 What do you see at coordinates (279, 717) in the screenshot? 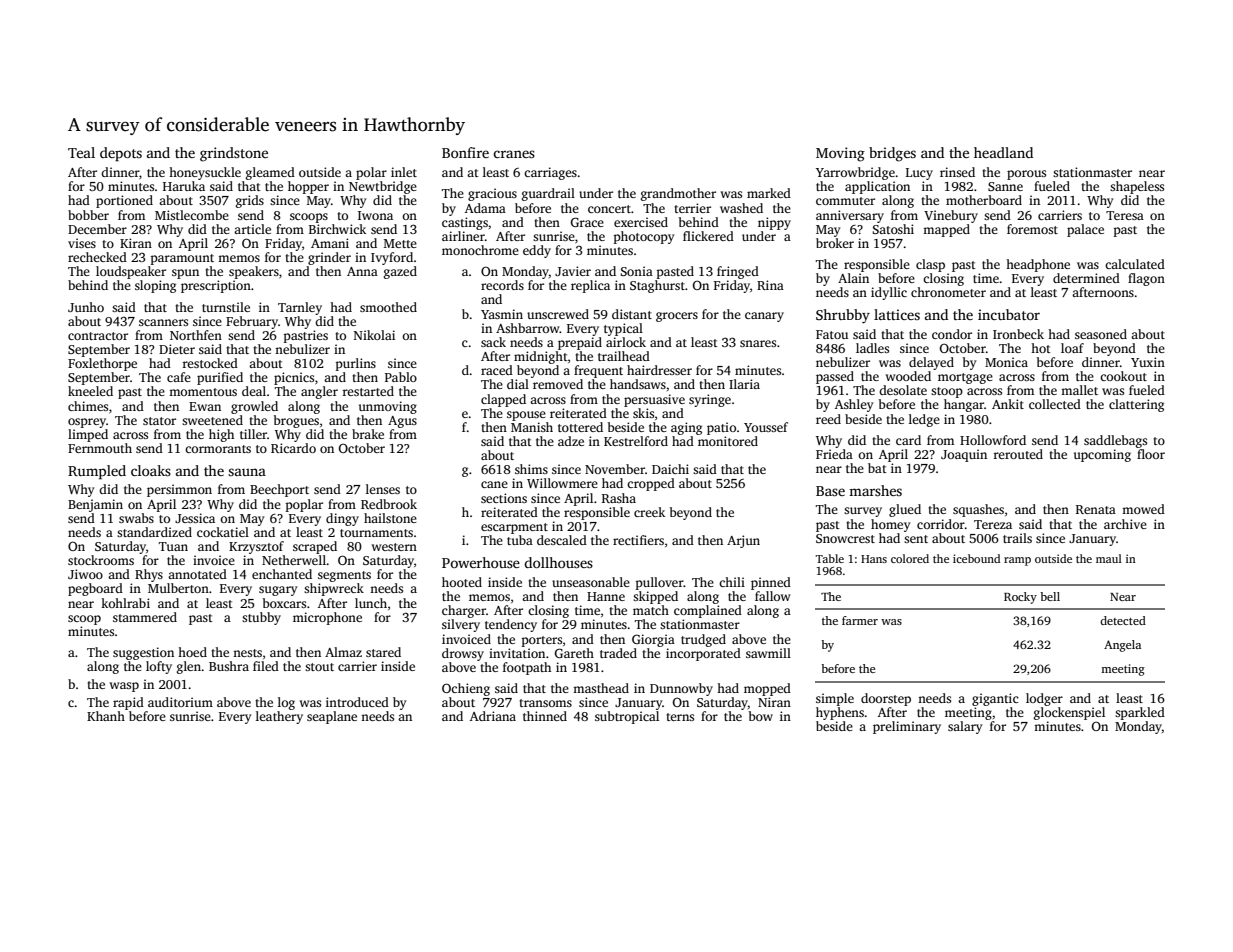
I see `leathery` at bounding box center [279, 717].
